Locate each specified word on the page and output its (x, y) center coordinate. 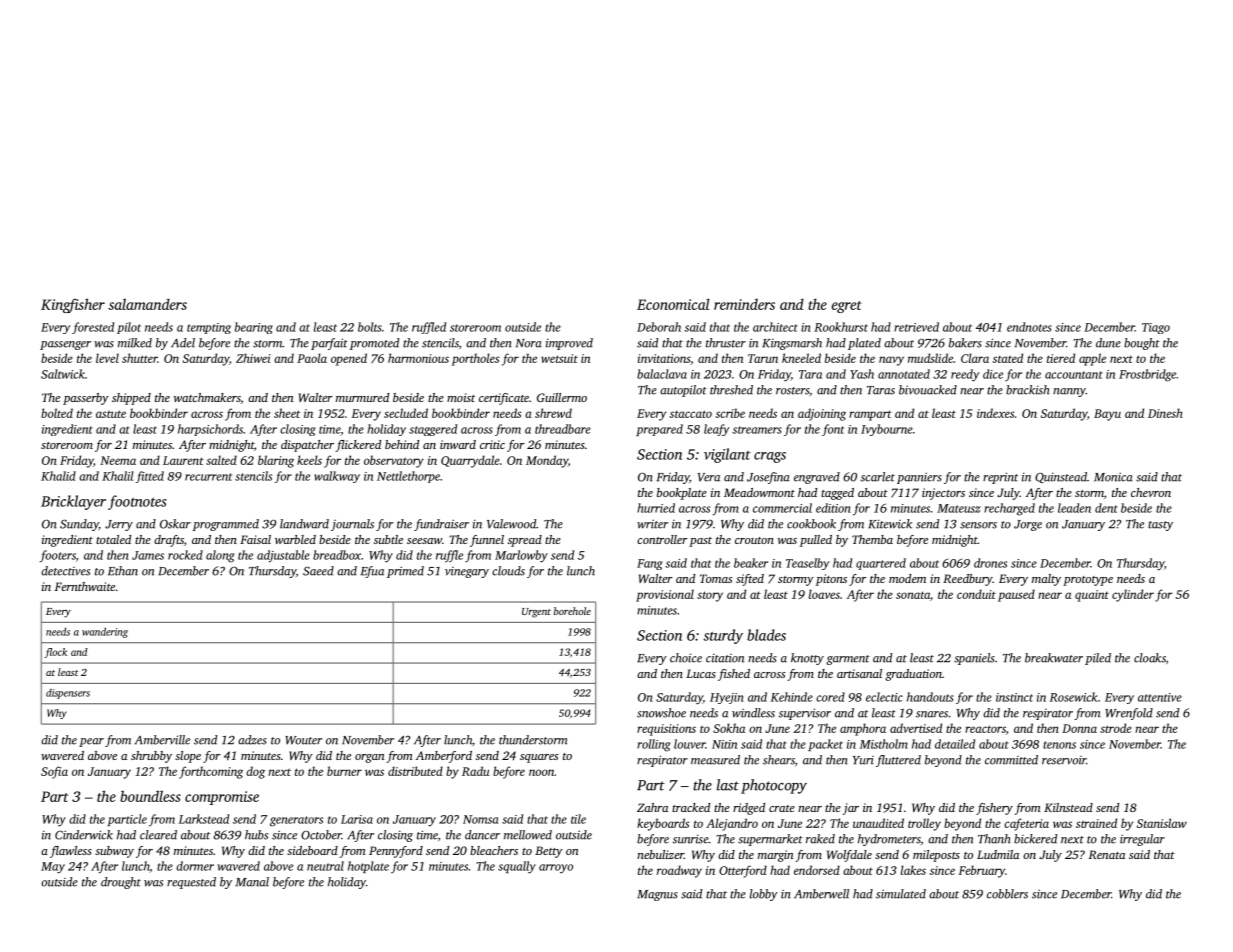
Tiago (1156, 328)
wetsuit (559, 358)
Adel (183, 343)
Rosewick (1073, 697)
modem (907, 578)
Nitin (724, 744)
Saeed (318, 571)
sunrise (691, 839)
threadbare (563, 429)
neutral (325, 866)
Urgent (536, 613)
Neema (118, 460)
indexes (995, 413)
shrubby (151, 757)
